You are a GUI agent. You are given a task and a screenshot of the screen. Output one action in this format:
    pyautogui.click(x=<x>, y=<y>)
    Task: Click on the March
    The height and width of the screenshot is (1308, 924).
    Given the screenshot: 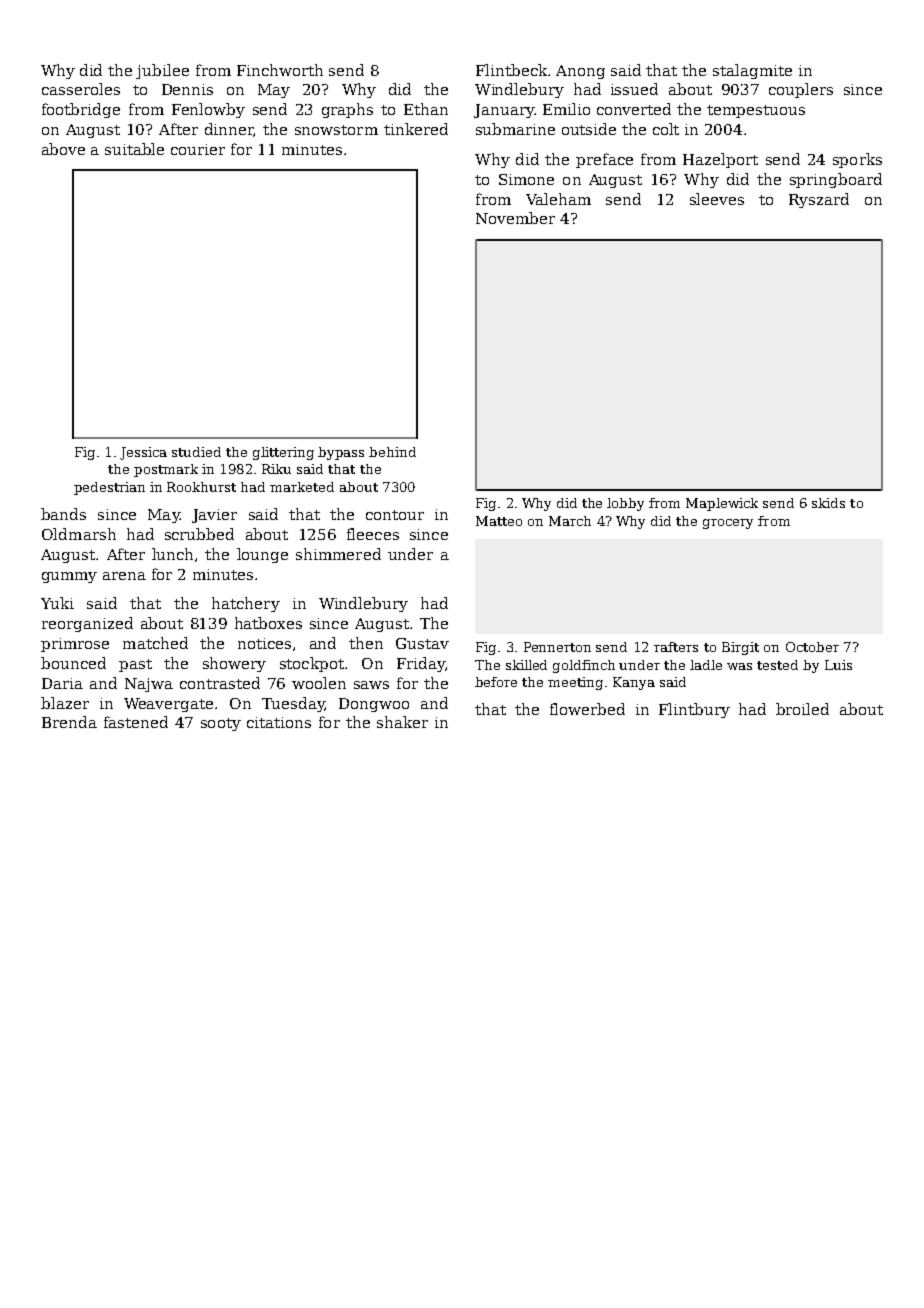 What is the action you would take?
    pyautogui.click(x=570, y=521)
